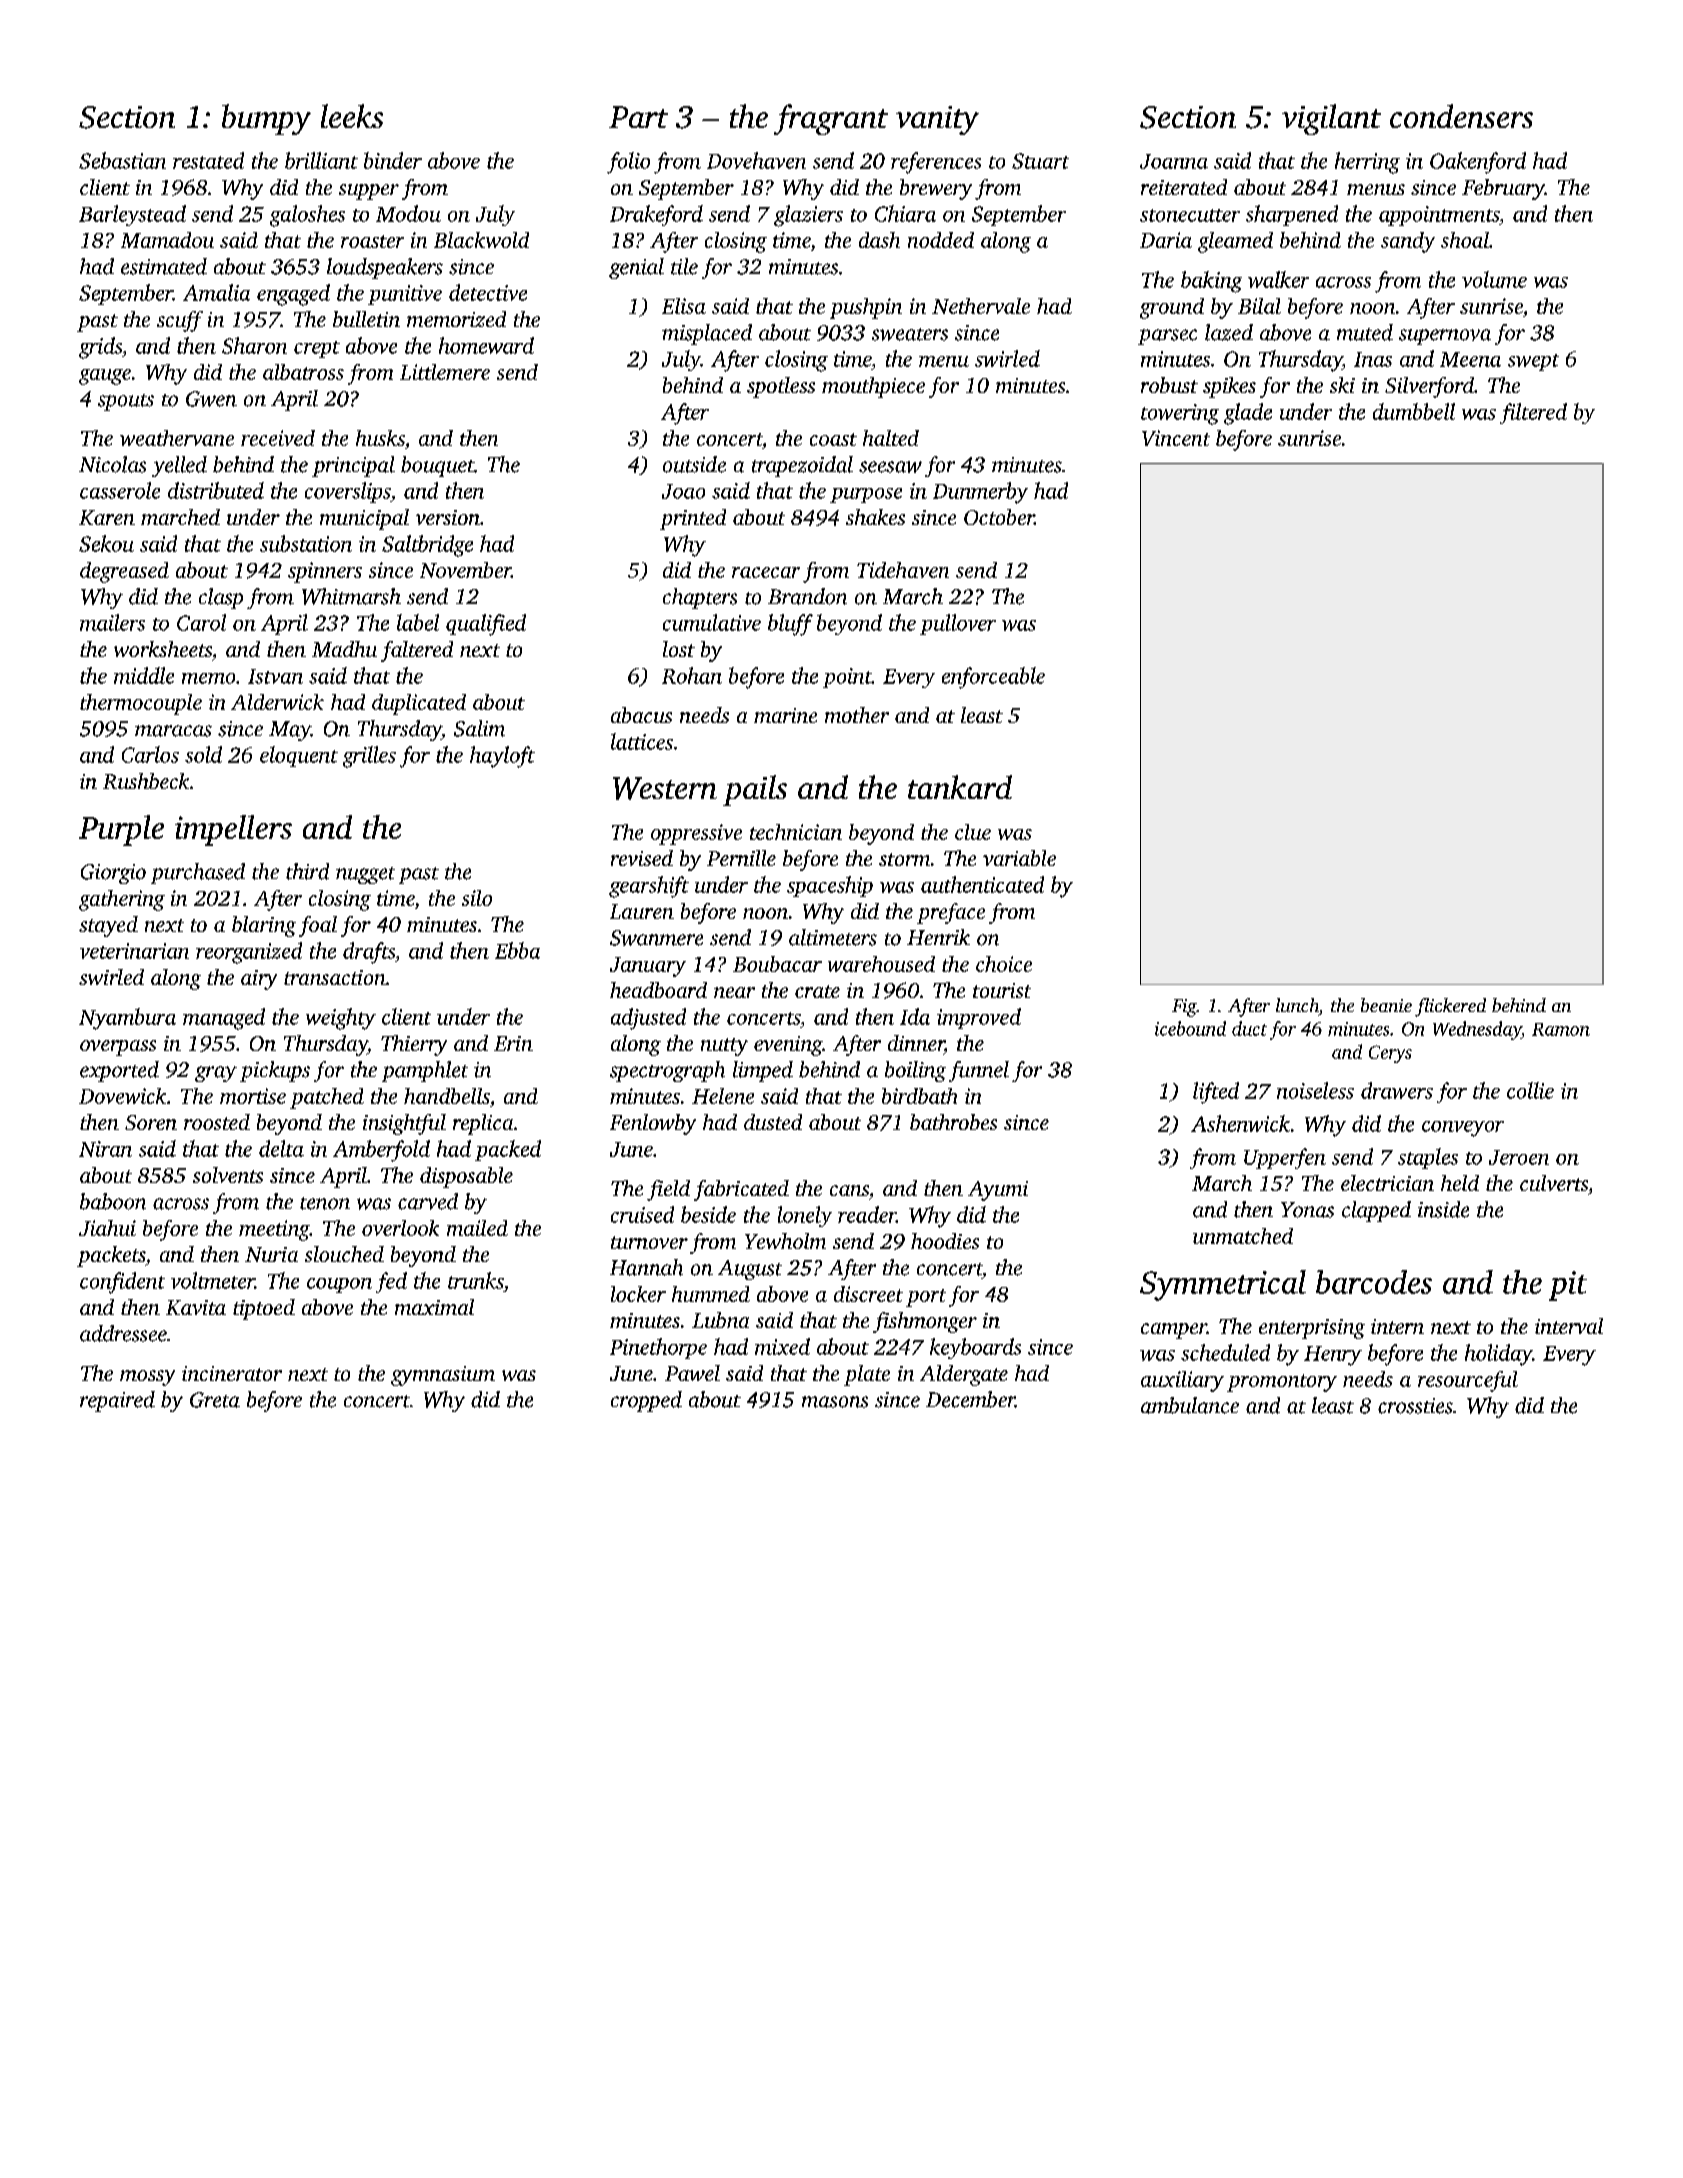 Image resolution: width=1683 pixels, height=2178 pixels. I want to click on filtered, so click(1533, 413).
